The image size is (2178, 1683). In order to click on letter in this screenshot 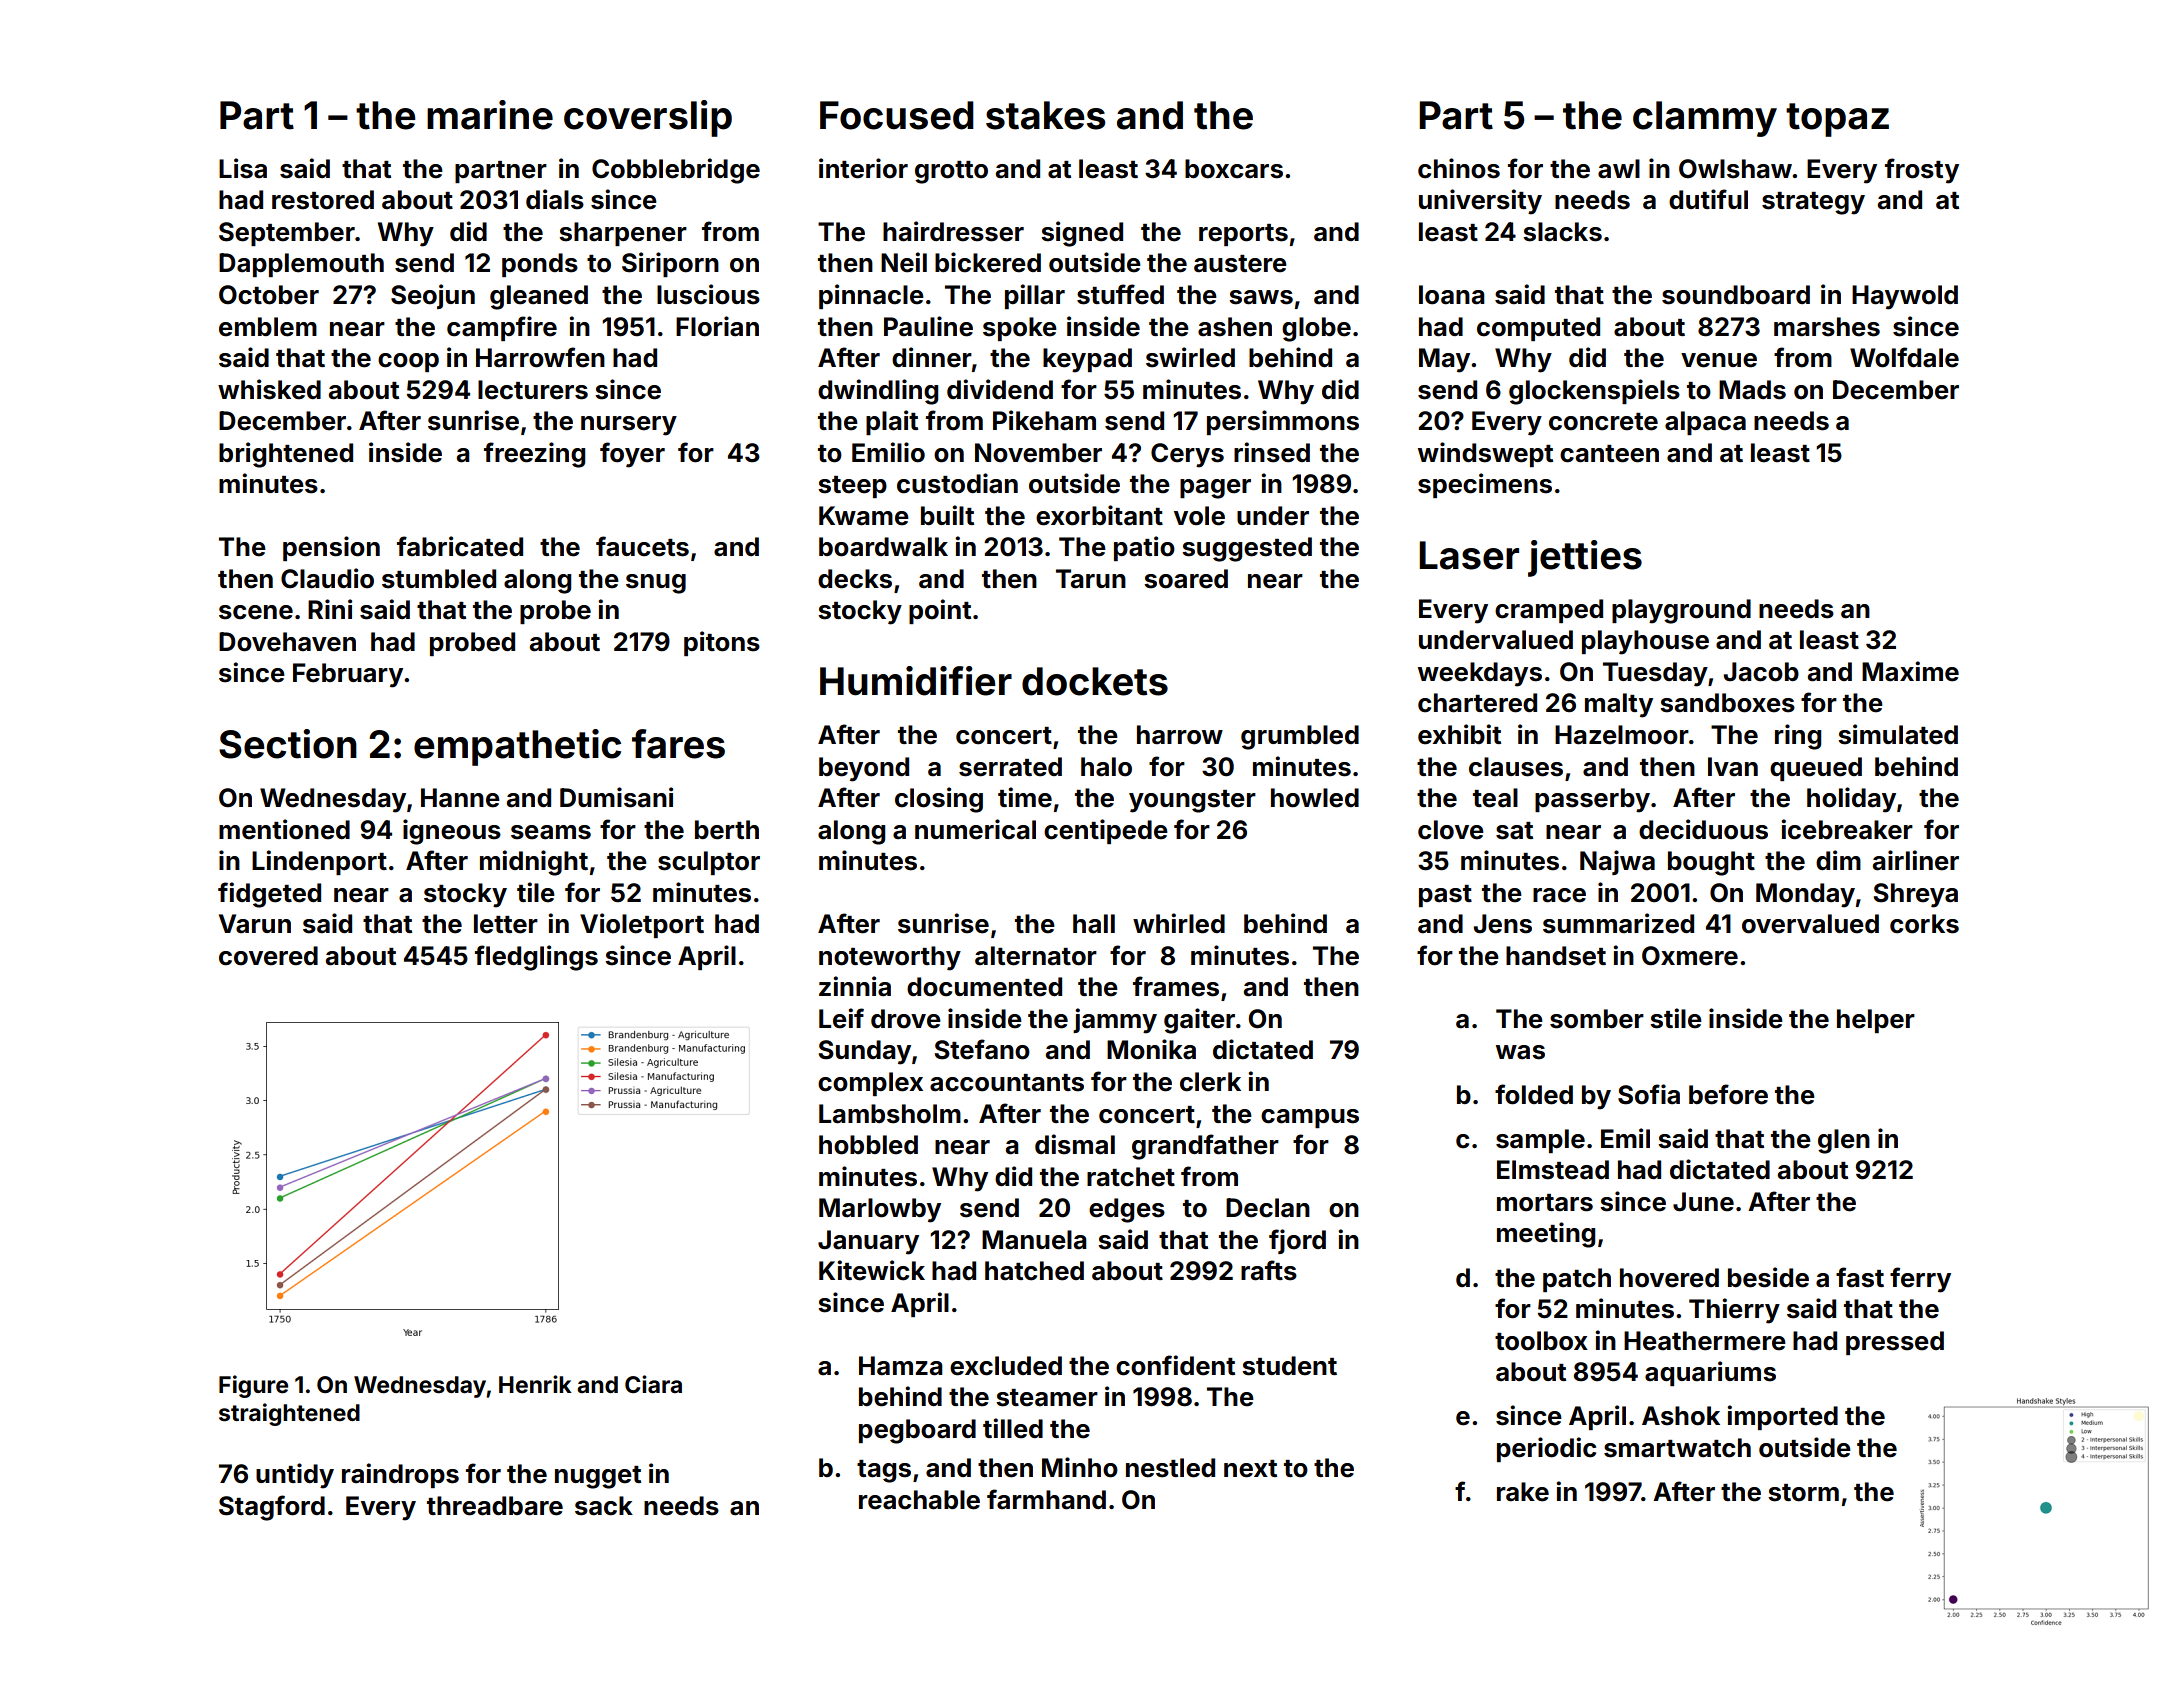, I will do `click(506, 924)`.
